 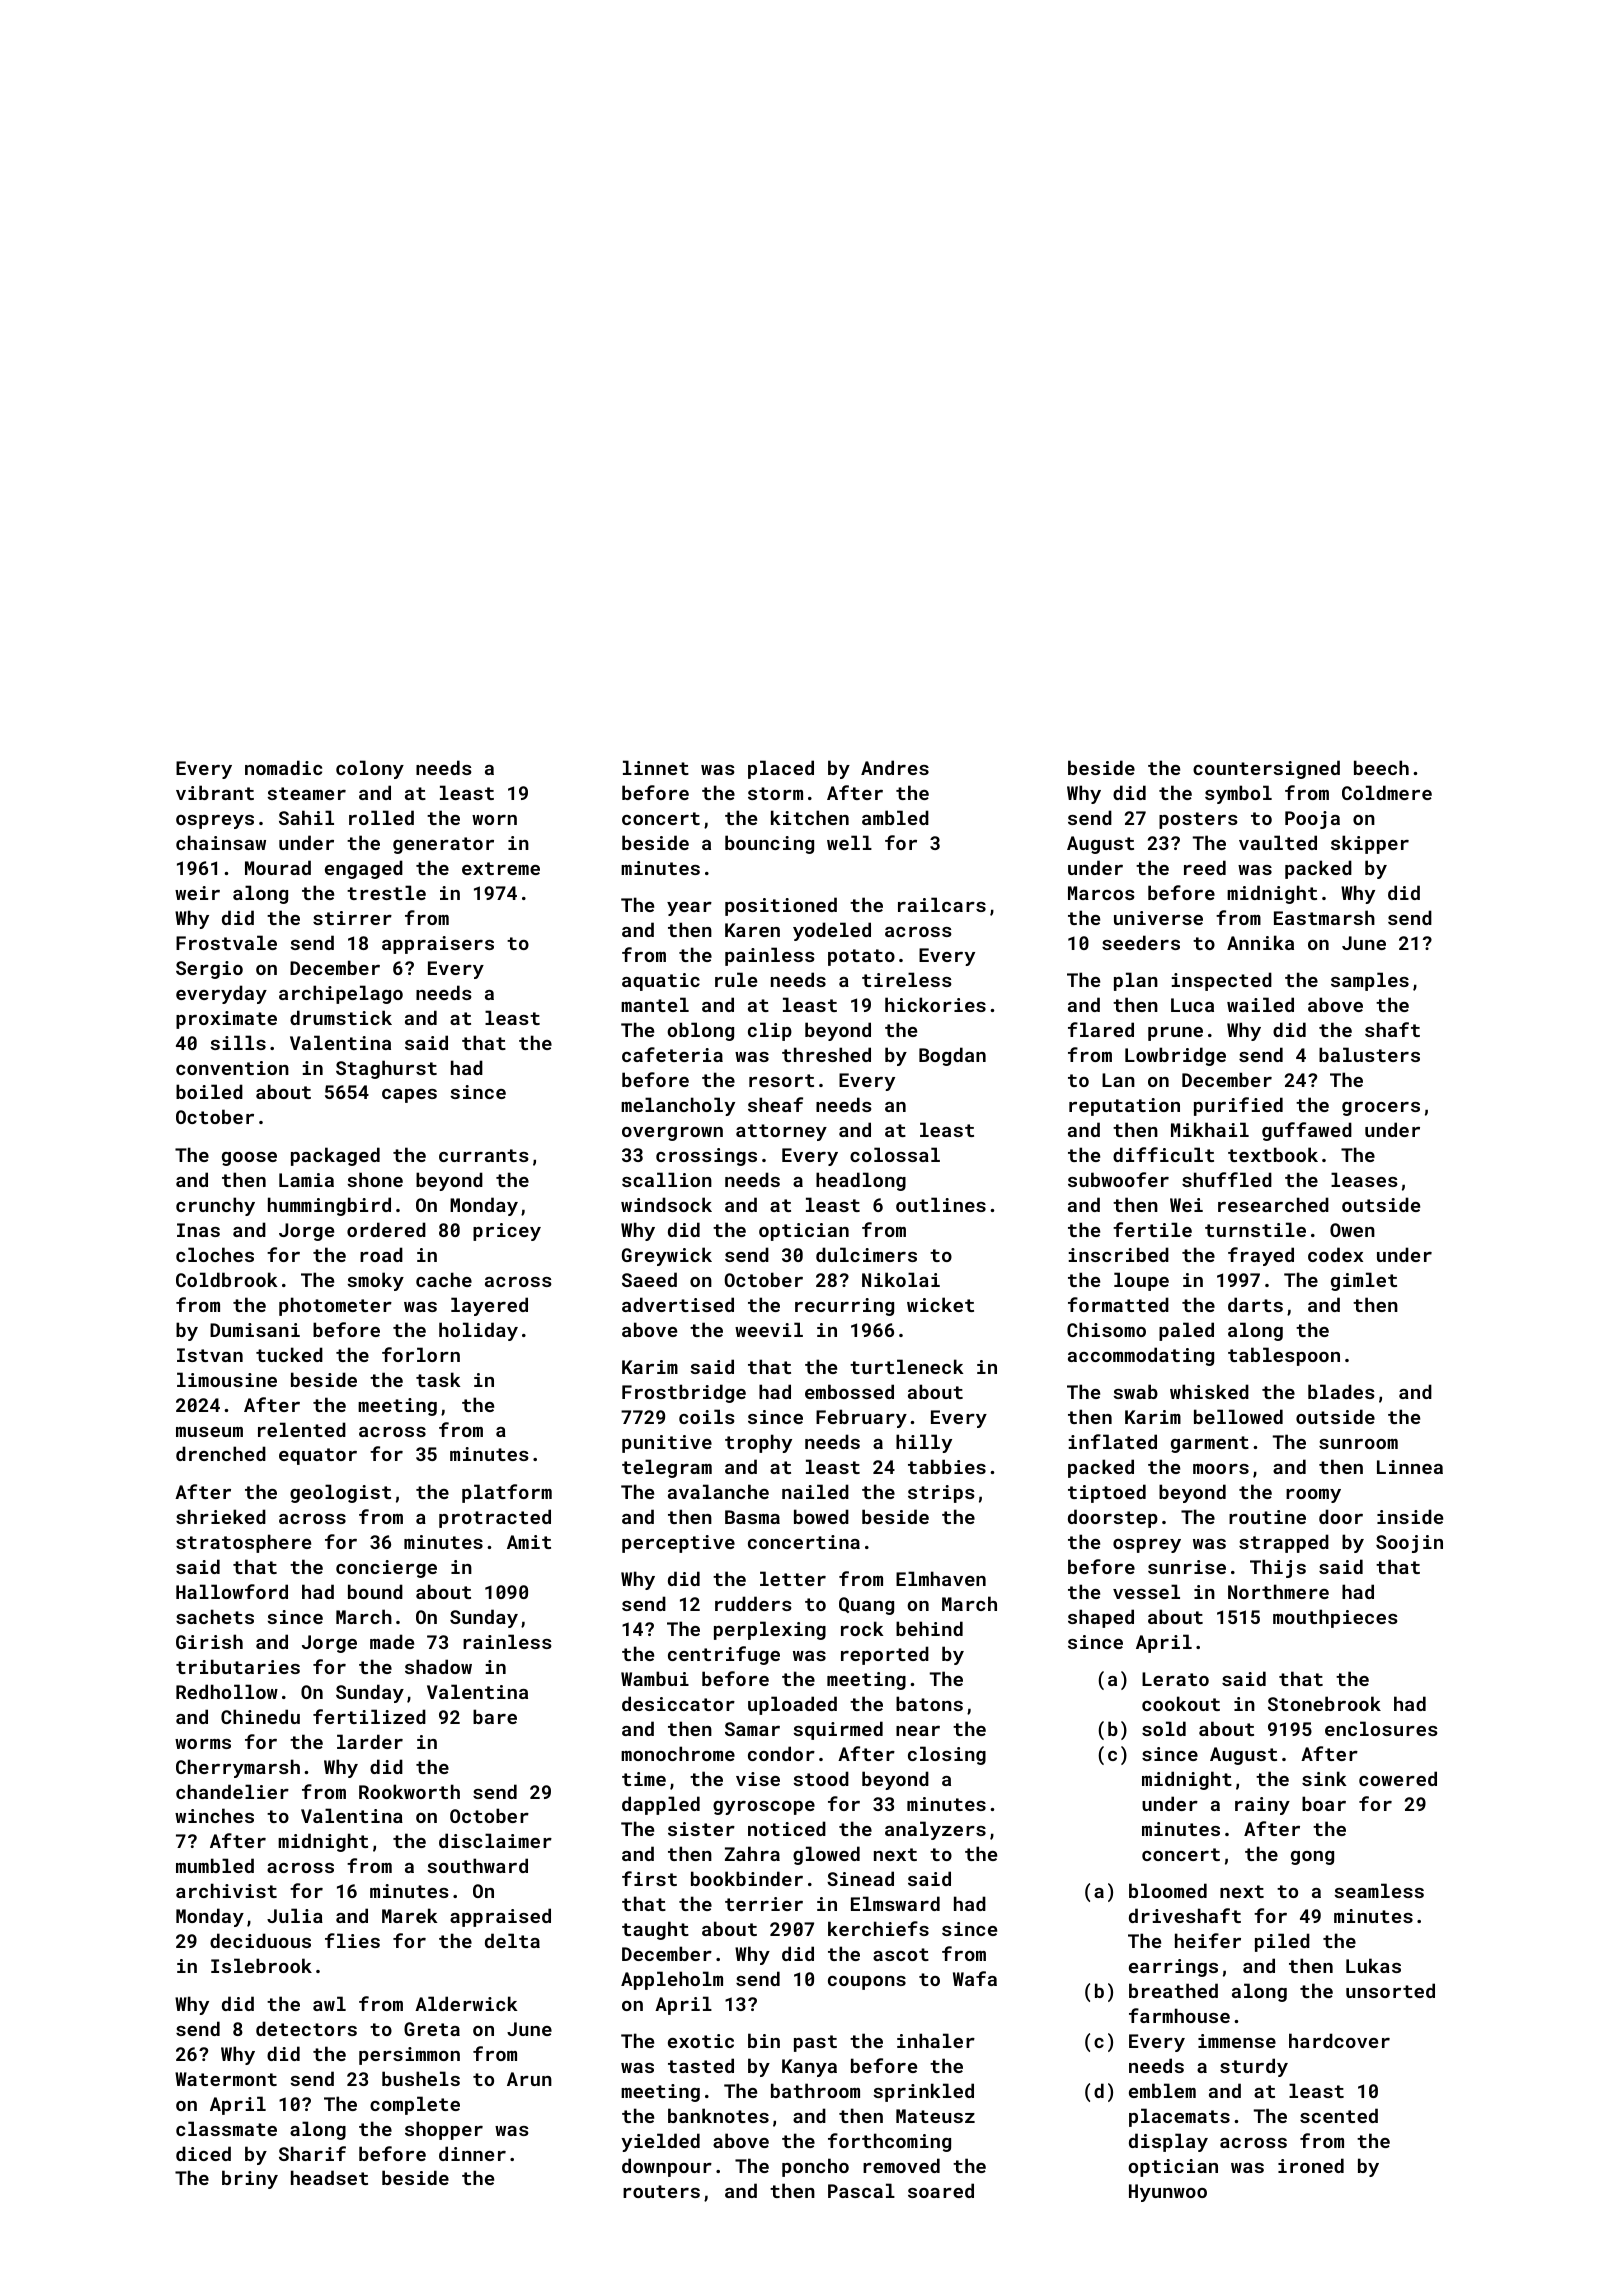 I want to click on Watermont, so click(x=226, y=2079).
